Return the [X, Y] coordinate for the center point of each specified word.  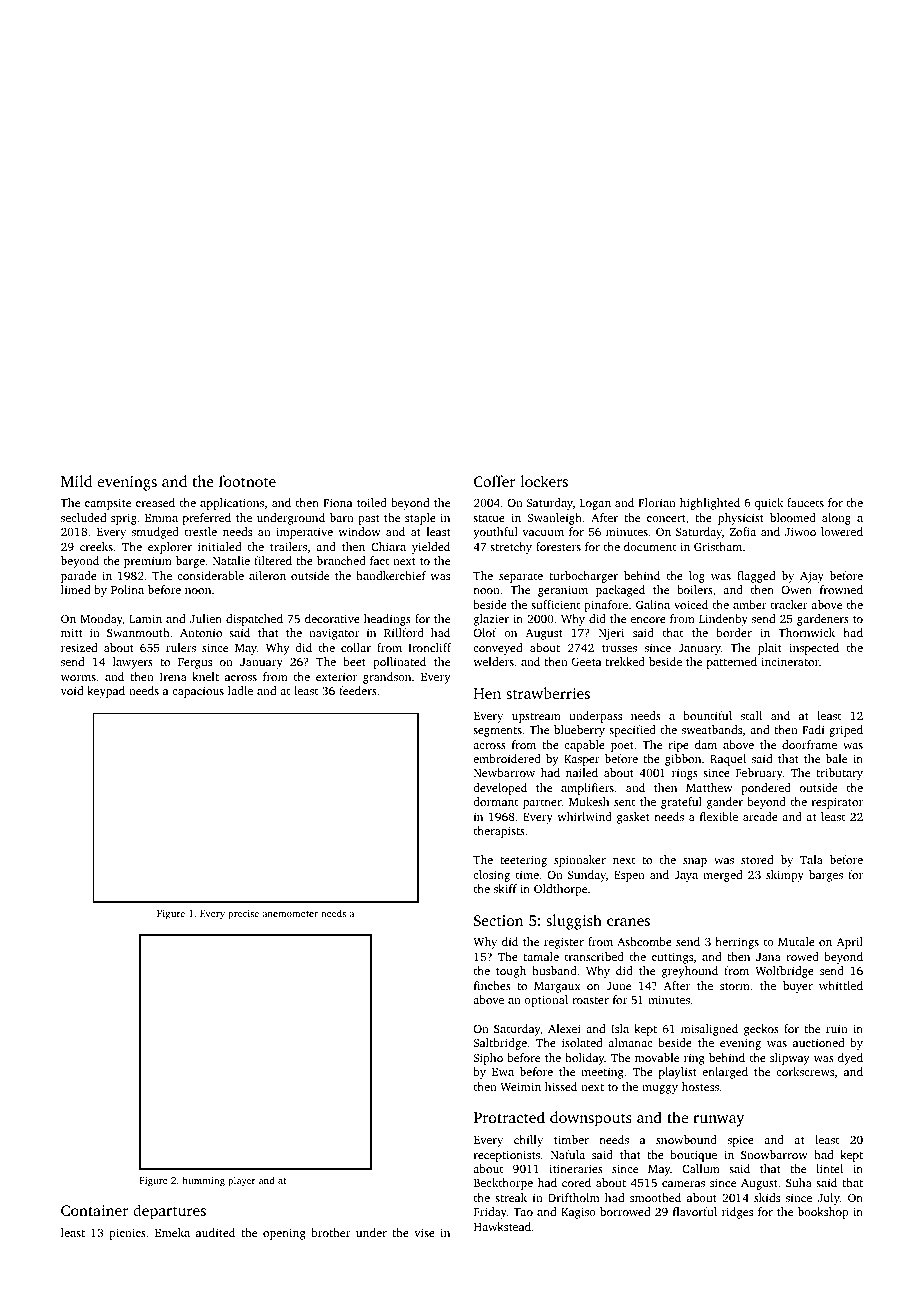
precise [243, 914]
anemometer [290, 914]
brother [331, 1232]
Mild [76, 481]
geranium [563, 591]
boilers [695, 589]
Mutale [796, 941]
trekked [625, 661]
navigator [334, 634]
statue [489, 518]
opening [284, 1234]
